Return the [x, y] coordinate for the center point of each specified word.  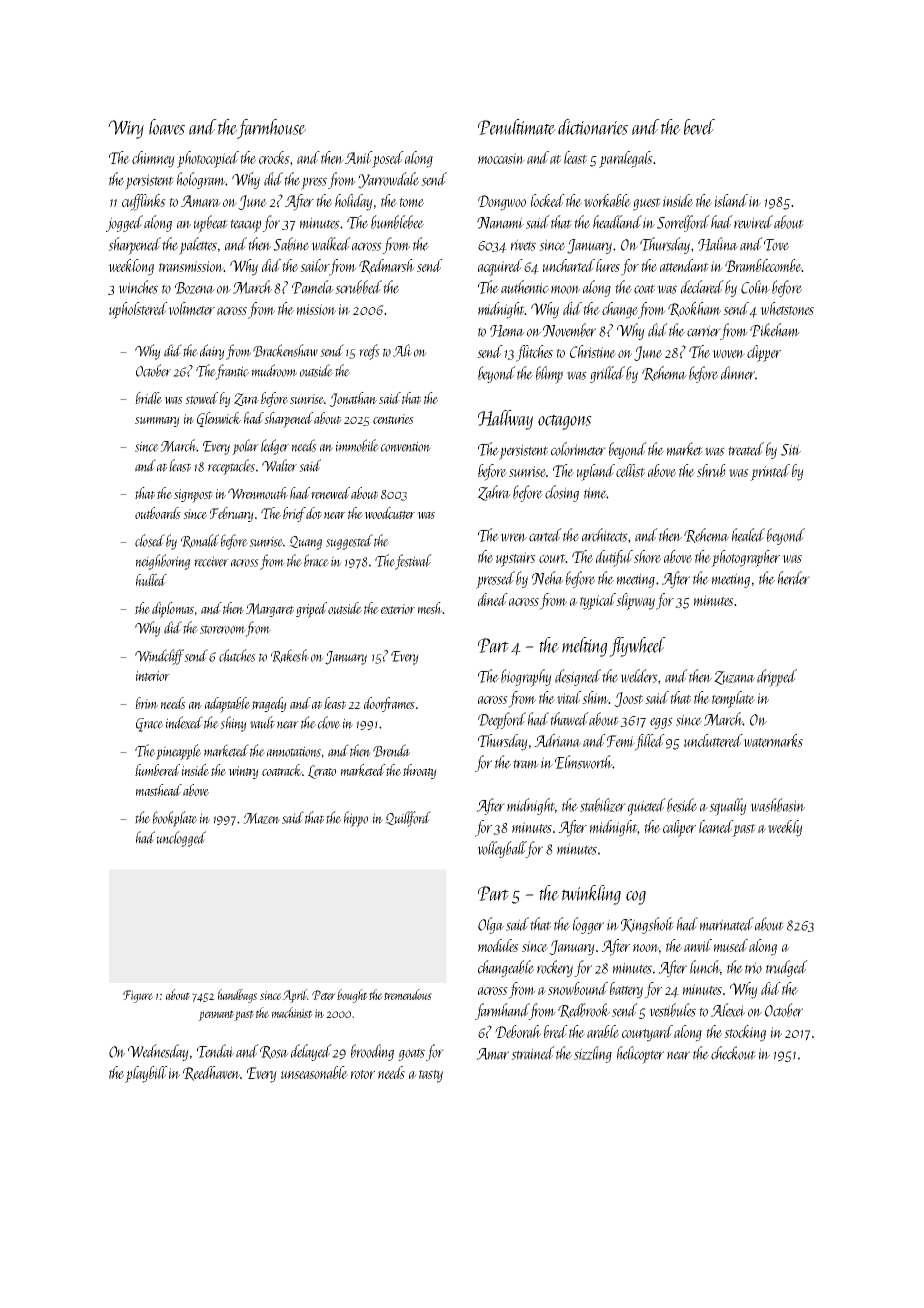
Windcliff [159, 657]
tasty [431, 1076]
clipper [764, 353]
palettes [198, 246]
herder [794, 578]
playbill [146, 1074]
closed [150, 540]
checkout [733, 1053]
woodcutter [389, 513]
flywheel [637, 647]
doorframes [389, 704]
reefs [369, 352]
